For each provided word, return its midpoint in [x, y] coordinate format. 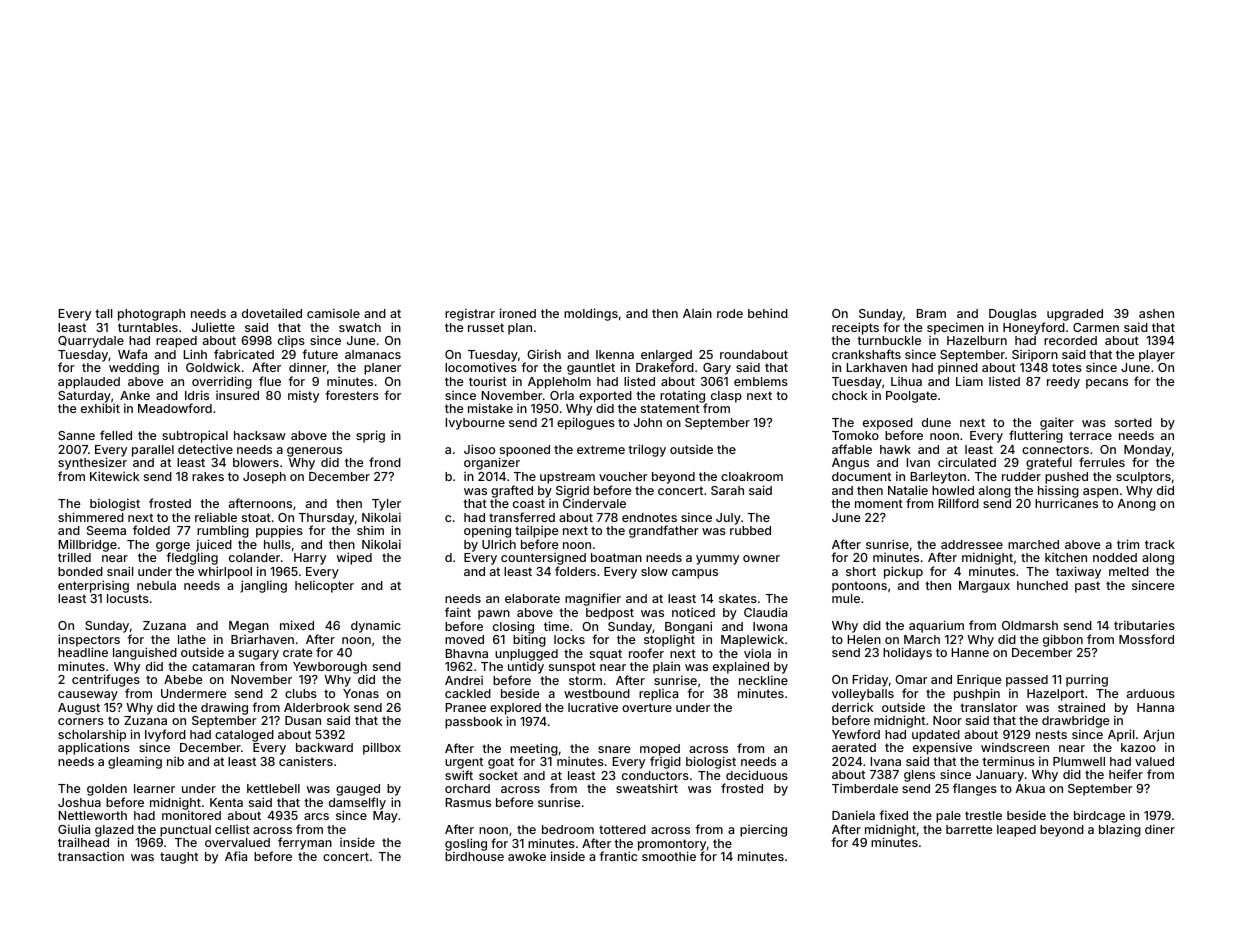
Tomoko [855, 435]
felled [116, 435]
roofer [646, 653]
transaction [91, 856]
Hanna [1155, 707]
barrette [969, 829]
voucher [623, 476]
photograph [151, 315]
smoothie [669, 856]
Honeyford [1034, 328]
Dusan [303, 720]
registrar [470, 314]
